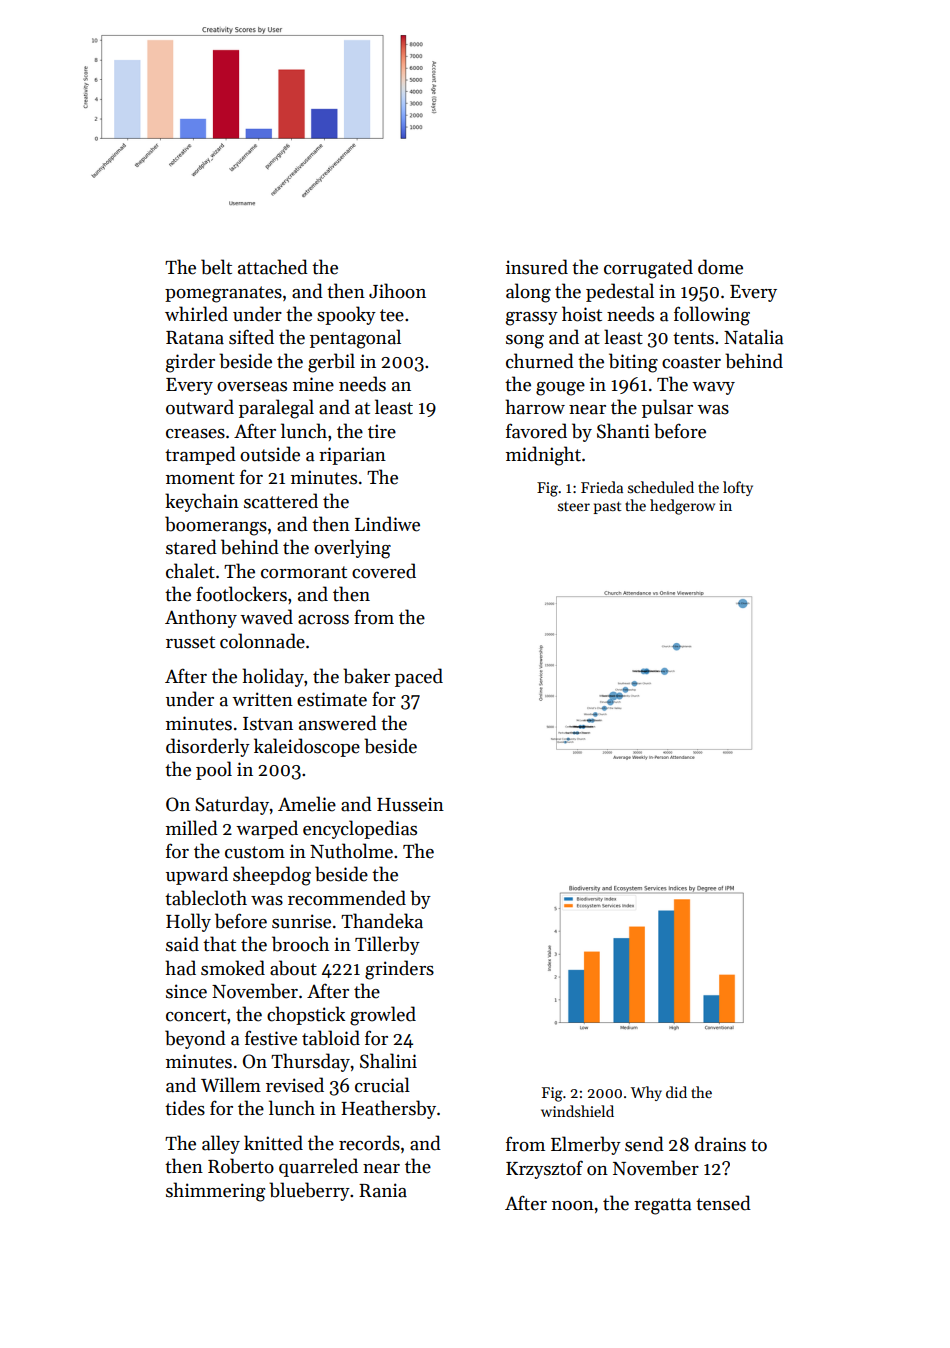 The height and width of the screenshot is (1348, 950). What do you see at coordinates (215, 1192) in the screenshot?
I see `shimmering` at bounding box center [215, 1192].
